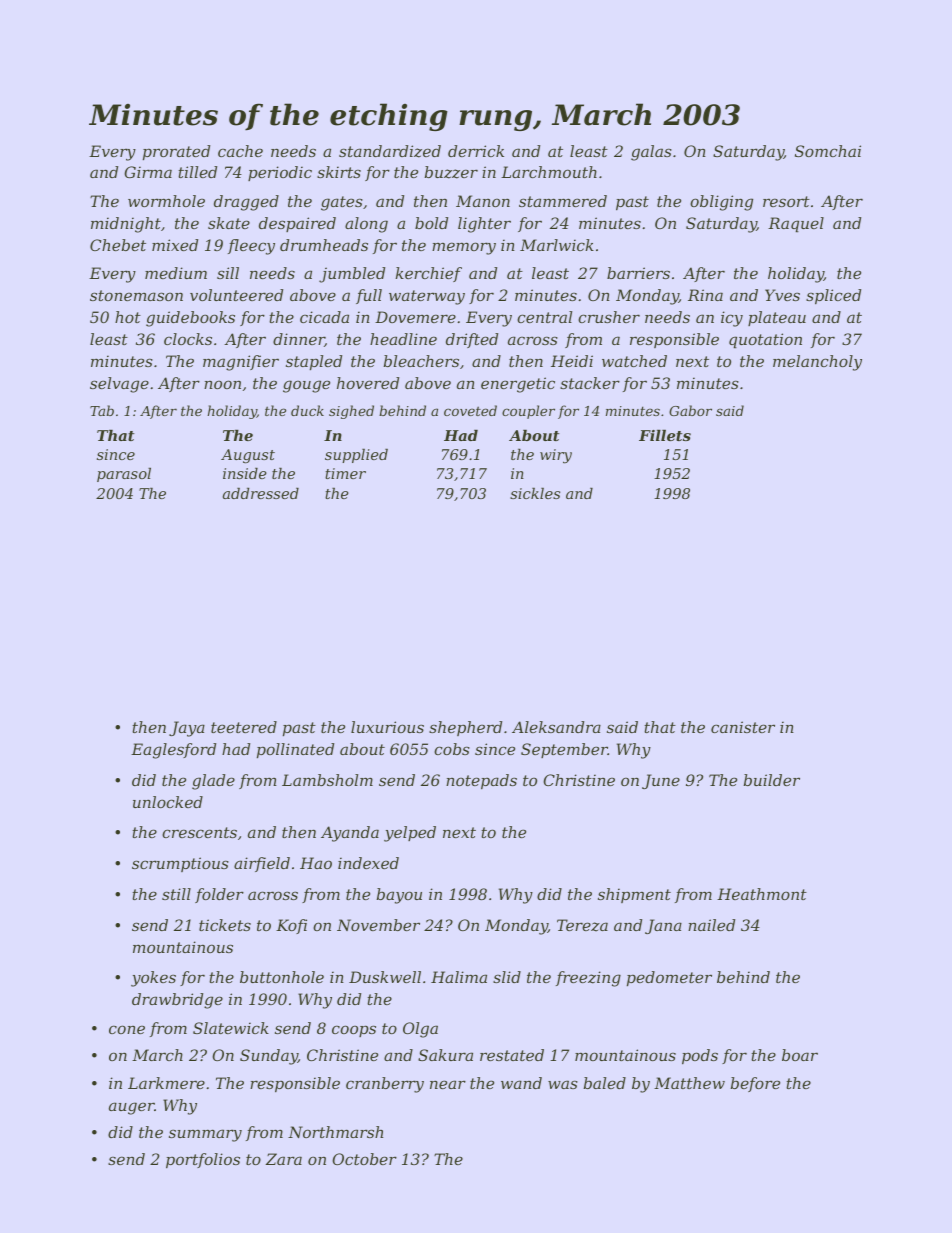 This screenshot has width=952, height=1233. I want to click on October, so click(364, 1159).
